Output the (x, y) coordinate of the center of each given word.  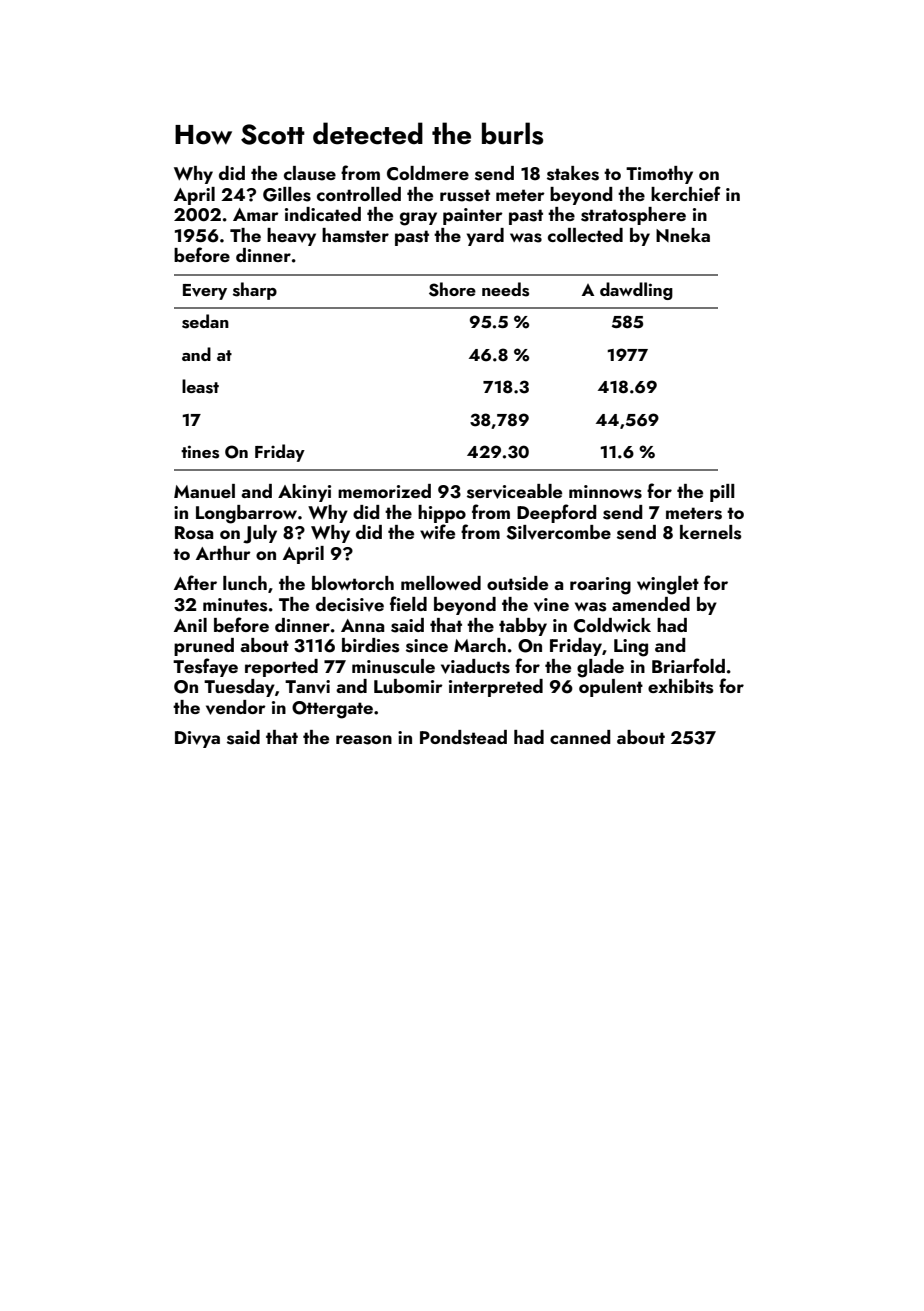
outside (517, 583)
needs (505, 289)
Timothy (659, 175)
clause (310, 173)
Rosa (194, 533)
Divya (197, 739)
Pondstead (463, 737)
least (200, 386)
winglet (668, 585)
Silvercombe (558, 532)
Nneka (683, 235)
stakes (573, 173)
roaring (600, 586)
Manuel (204, 491)
